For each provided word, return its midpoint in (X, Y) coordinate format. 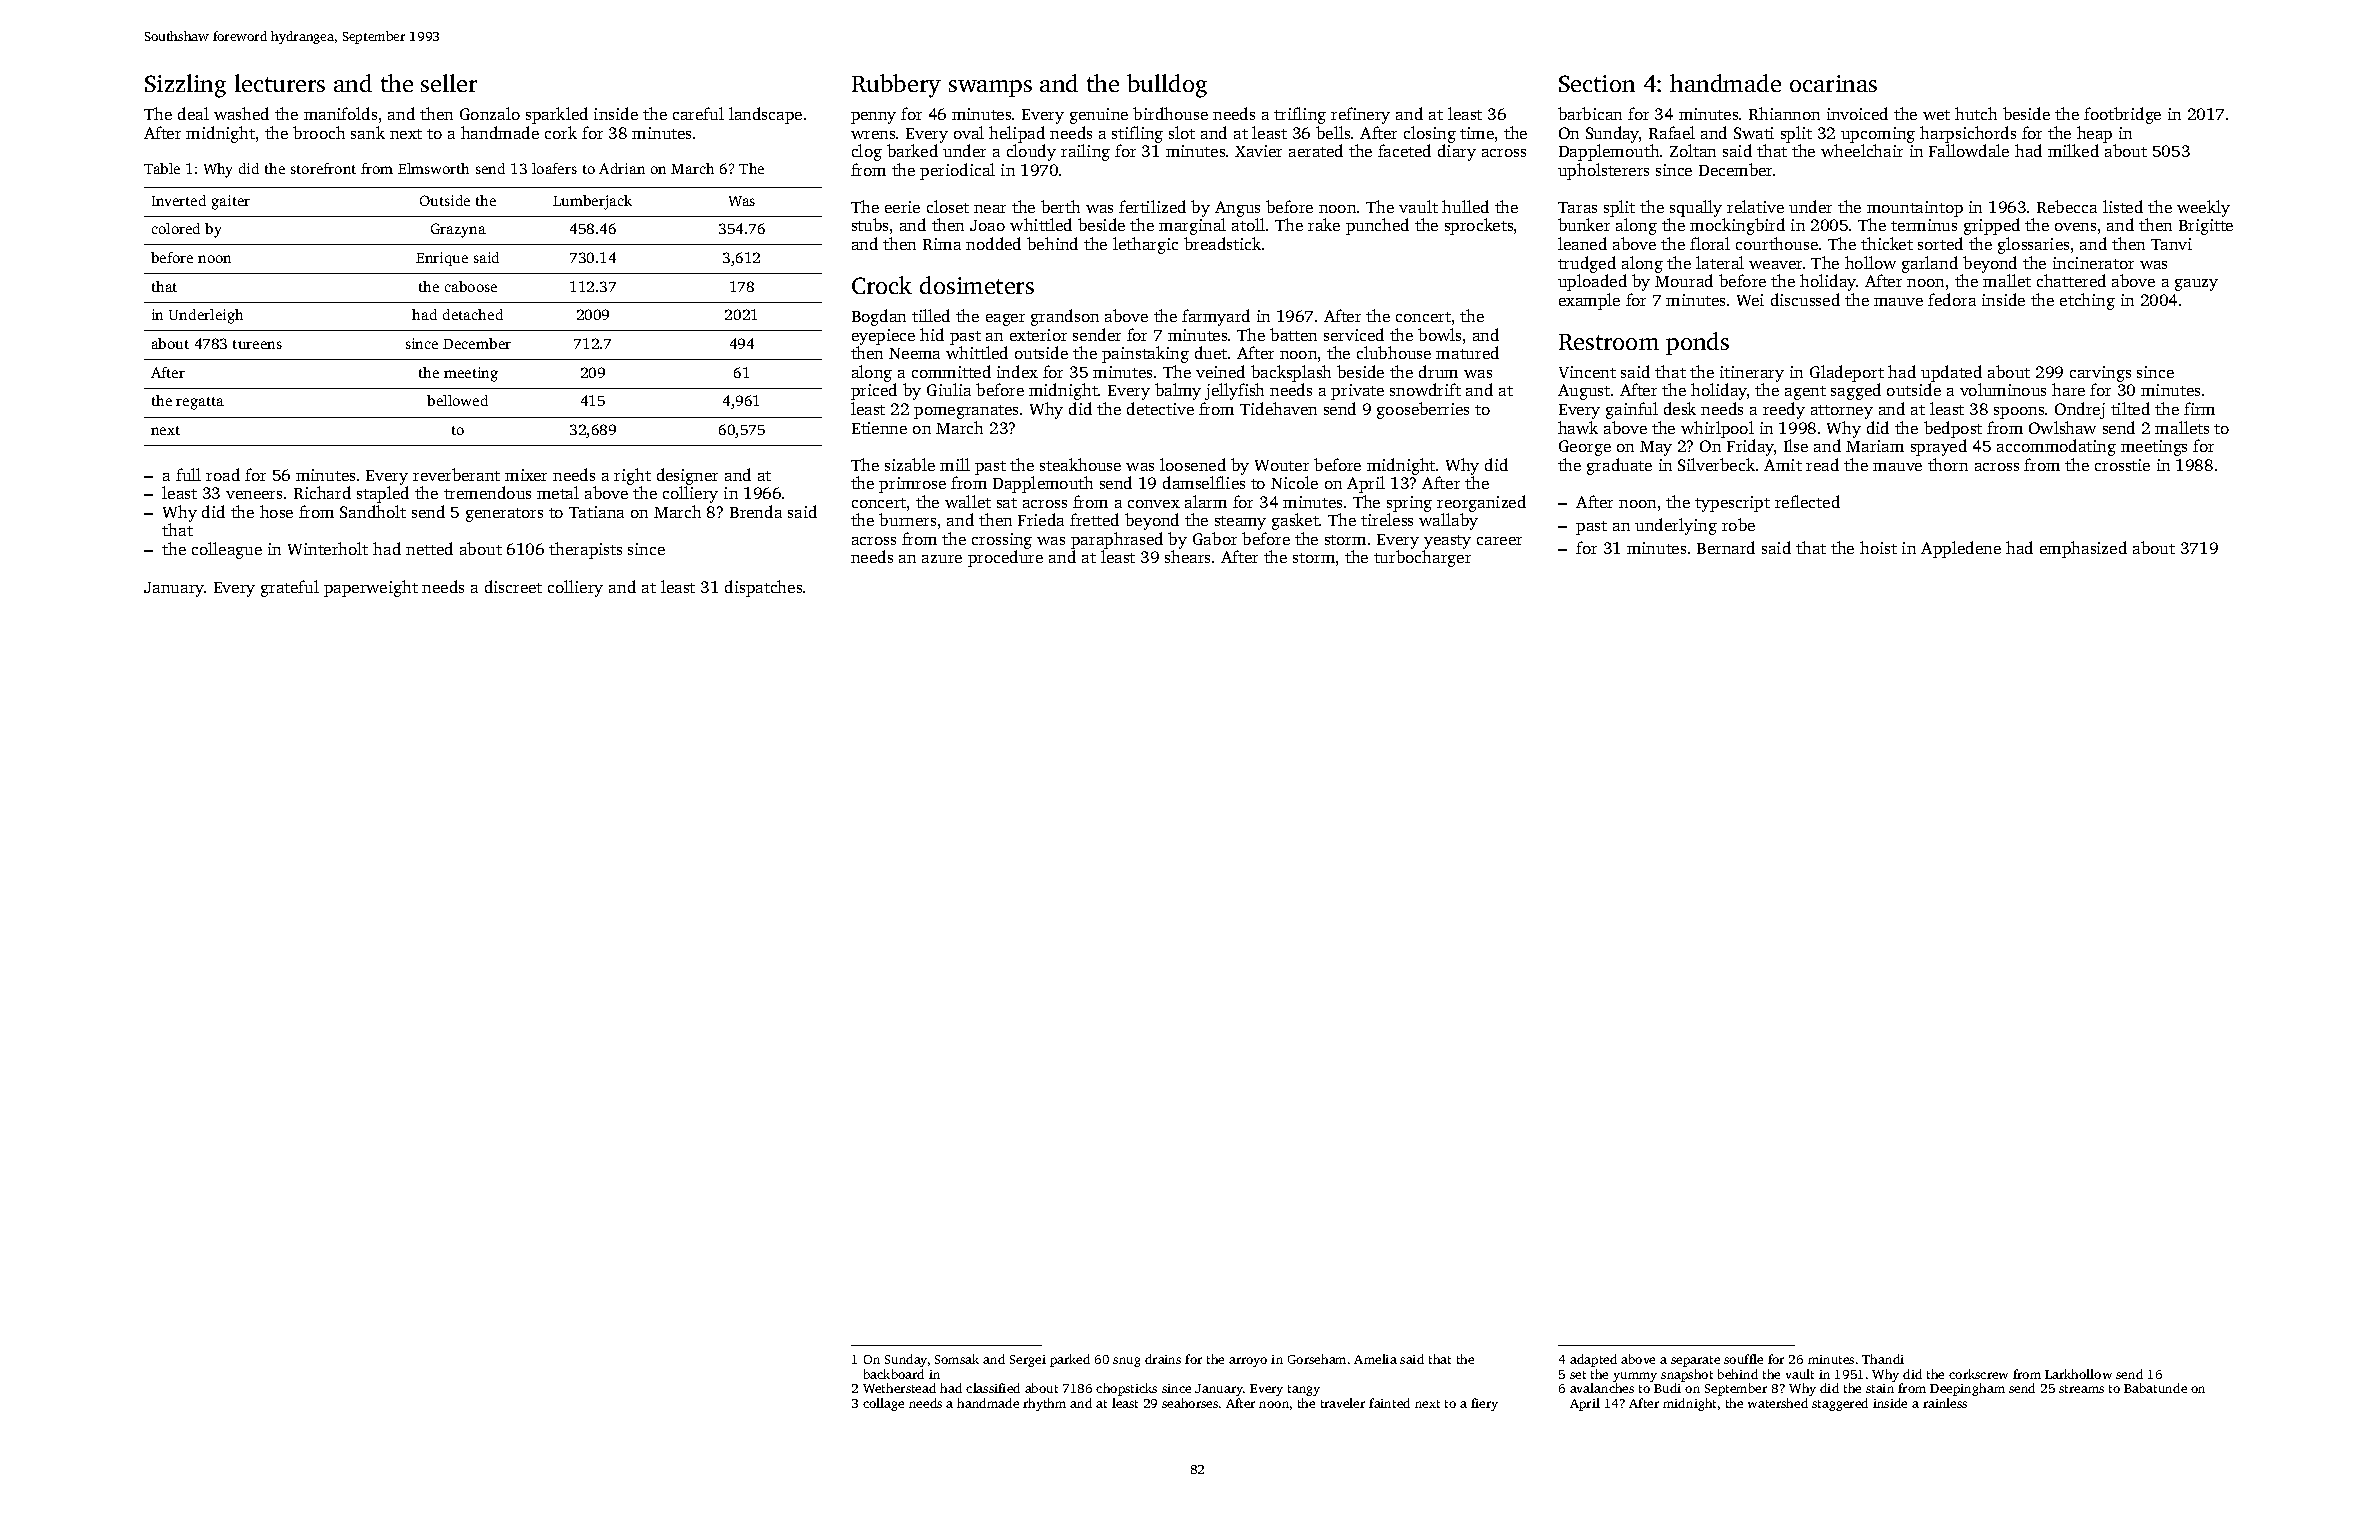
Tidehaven (1278, 408)
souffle (1743, 1359)
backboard (894, 1374)
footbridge (2122, 115)
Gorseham (1317, 1359)
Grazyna (458, 230)
